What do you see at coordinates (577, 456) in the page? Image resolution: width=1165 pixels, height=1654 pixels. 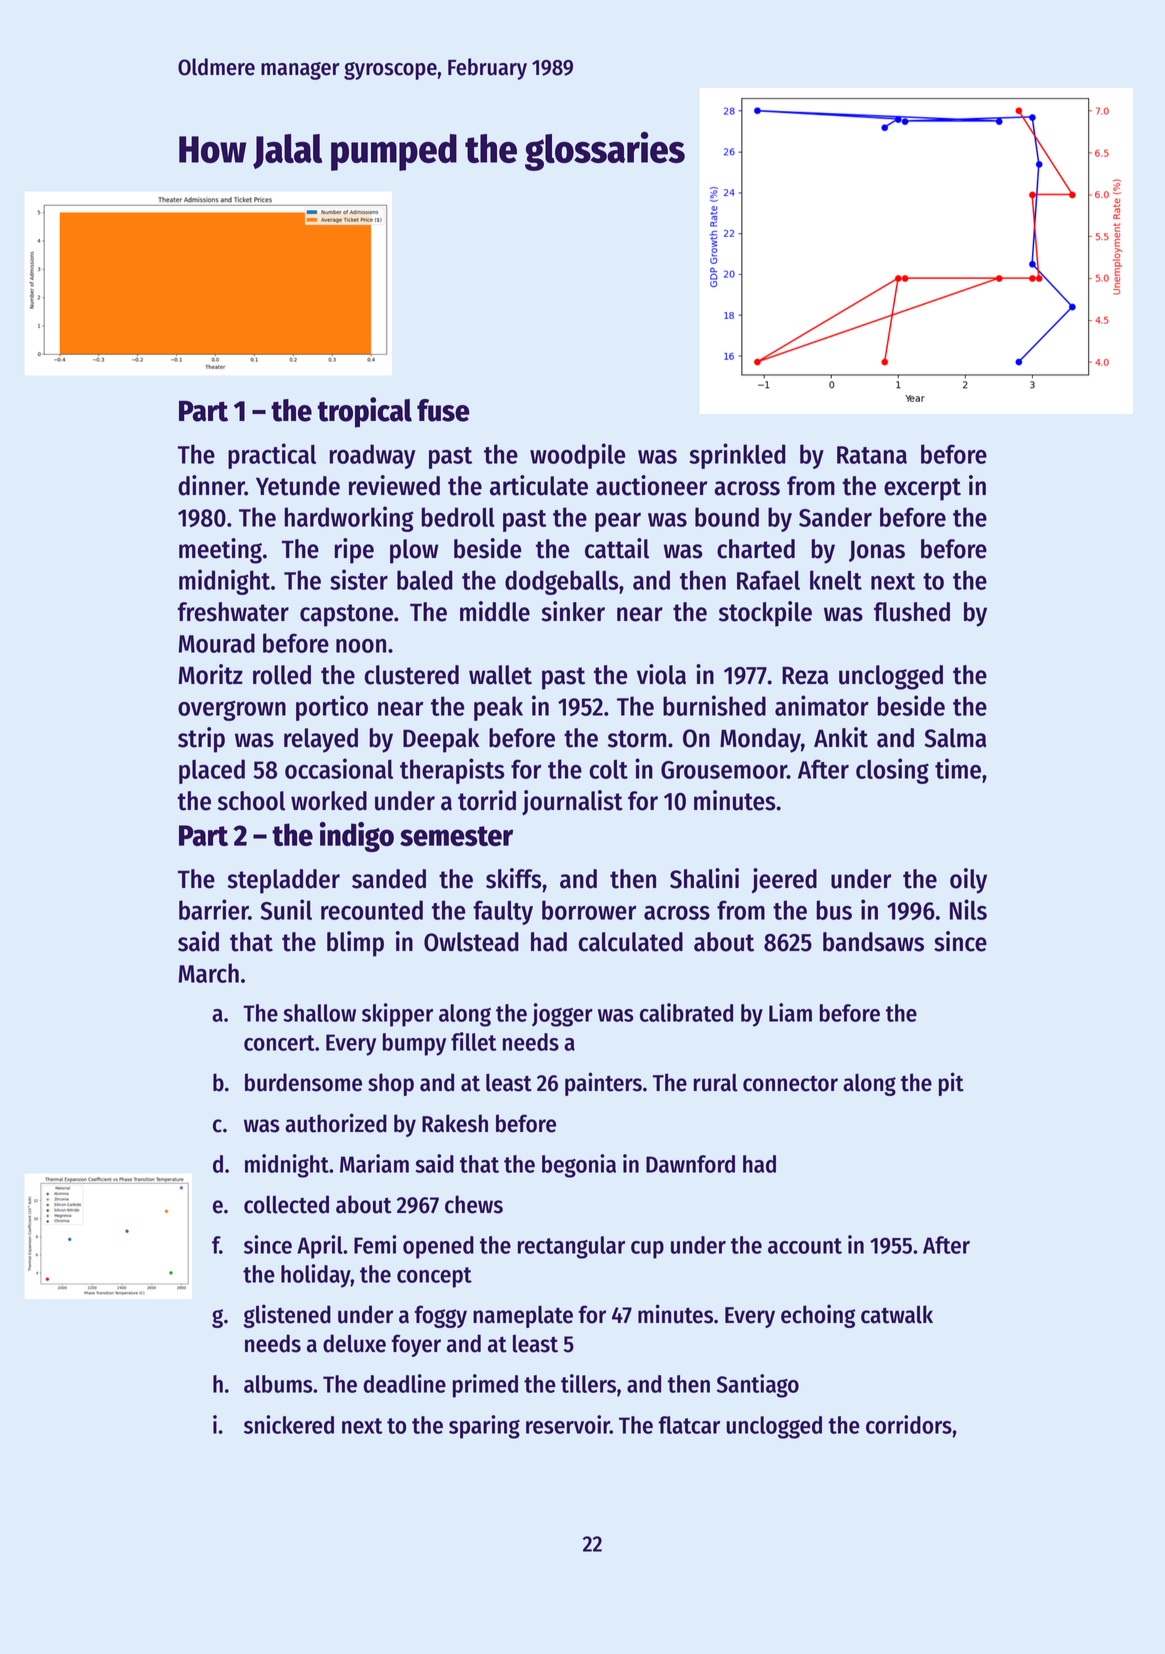 I see `woodpile` at bounding box center [577, 456].
